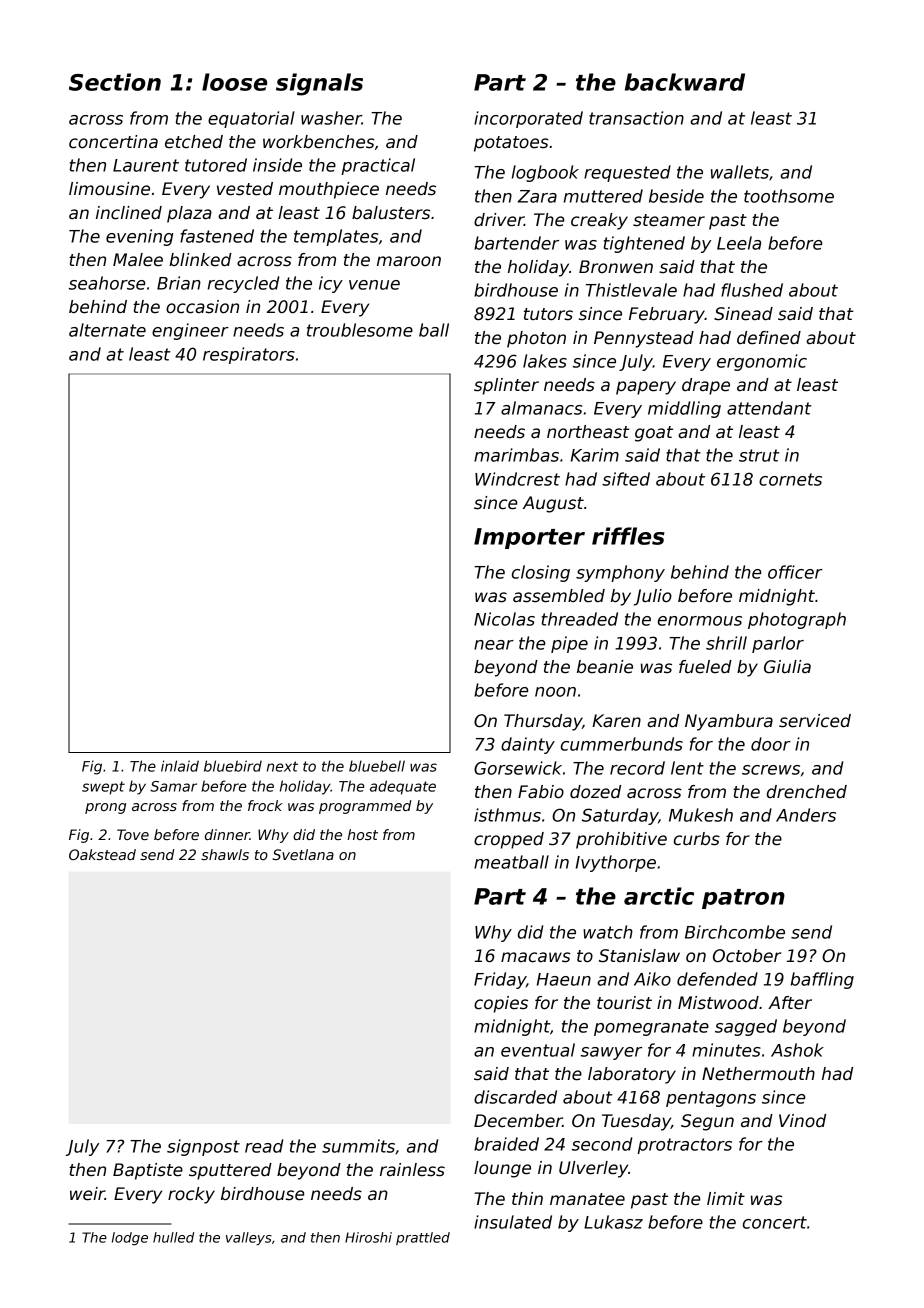  What do you see at coordinates (249, 355) in the screenshot?
I see `respirators` at bounding box center [249, 355].
